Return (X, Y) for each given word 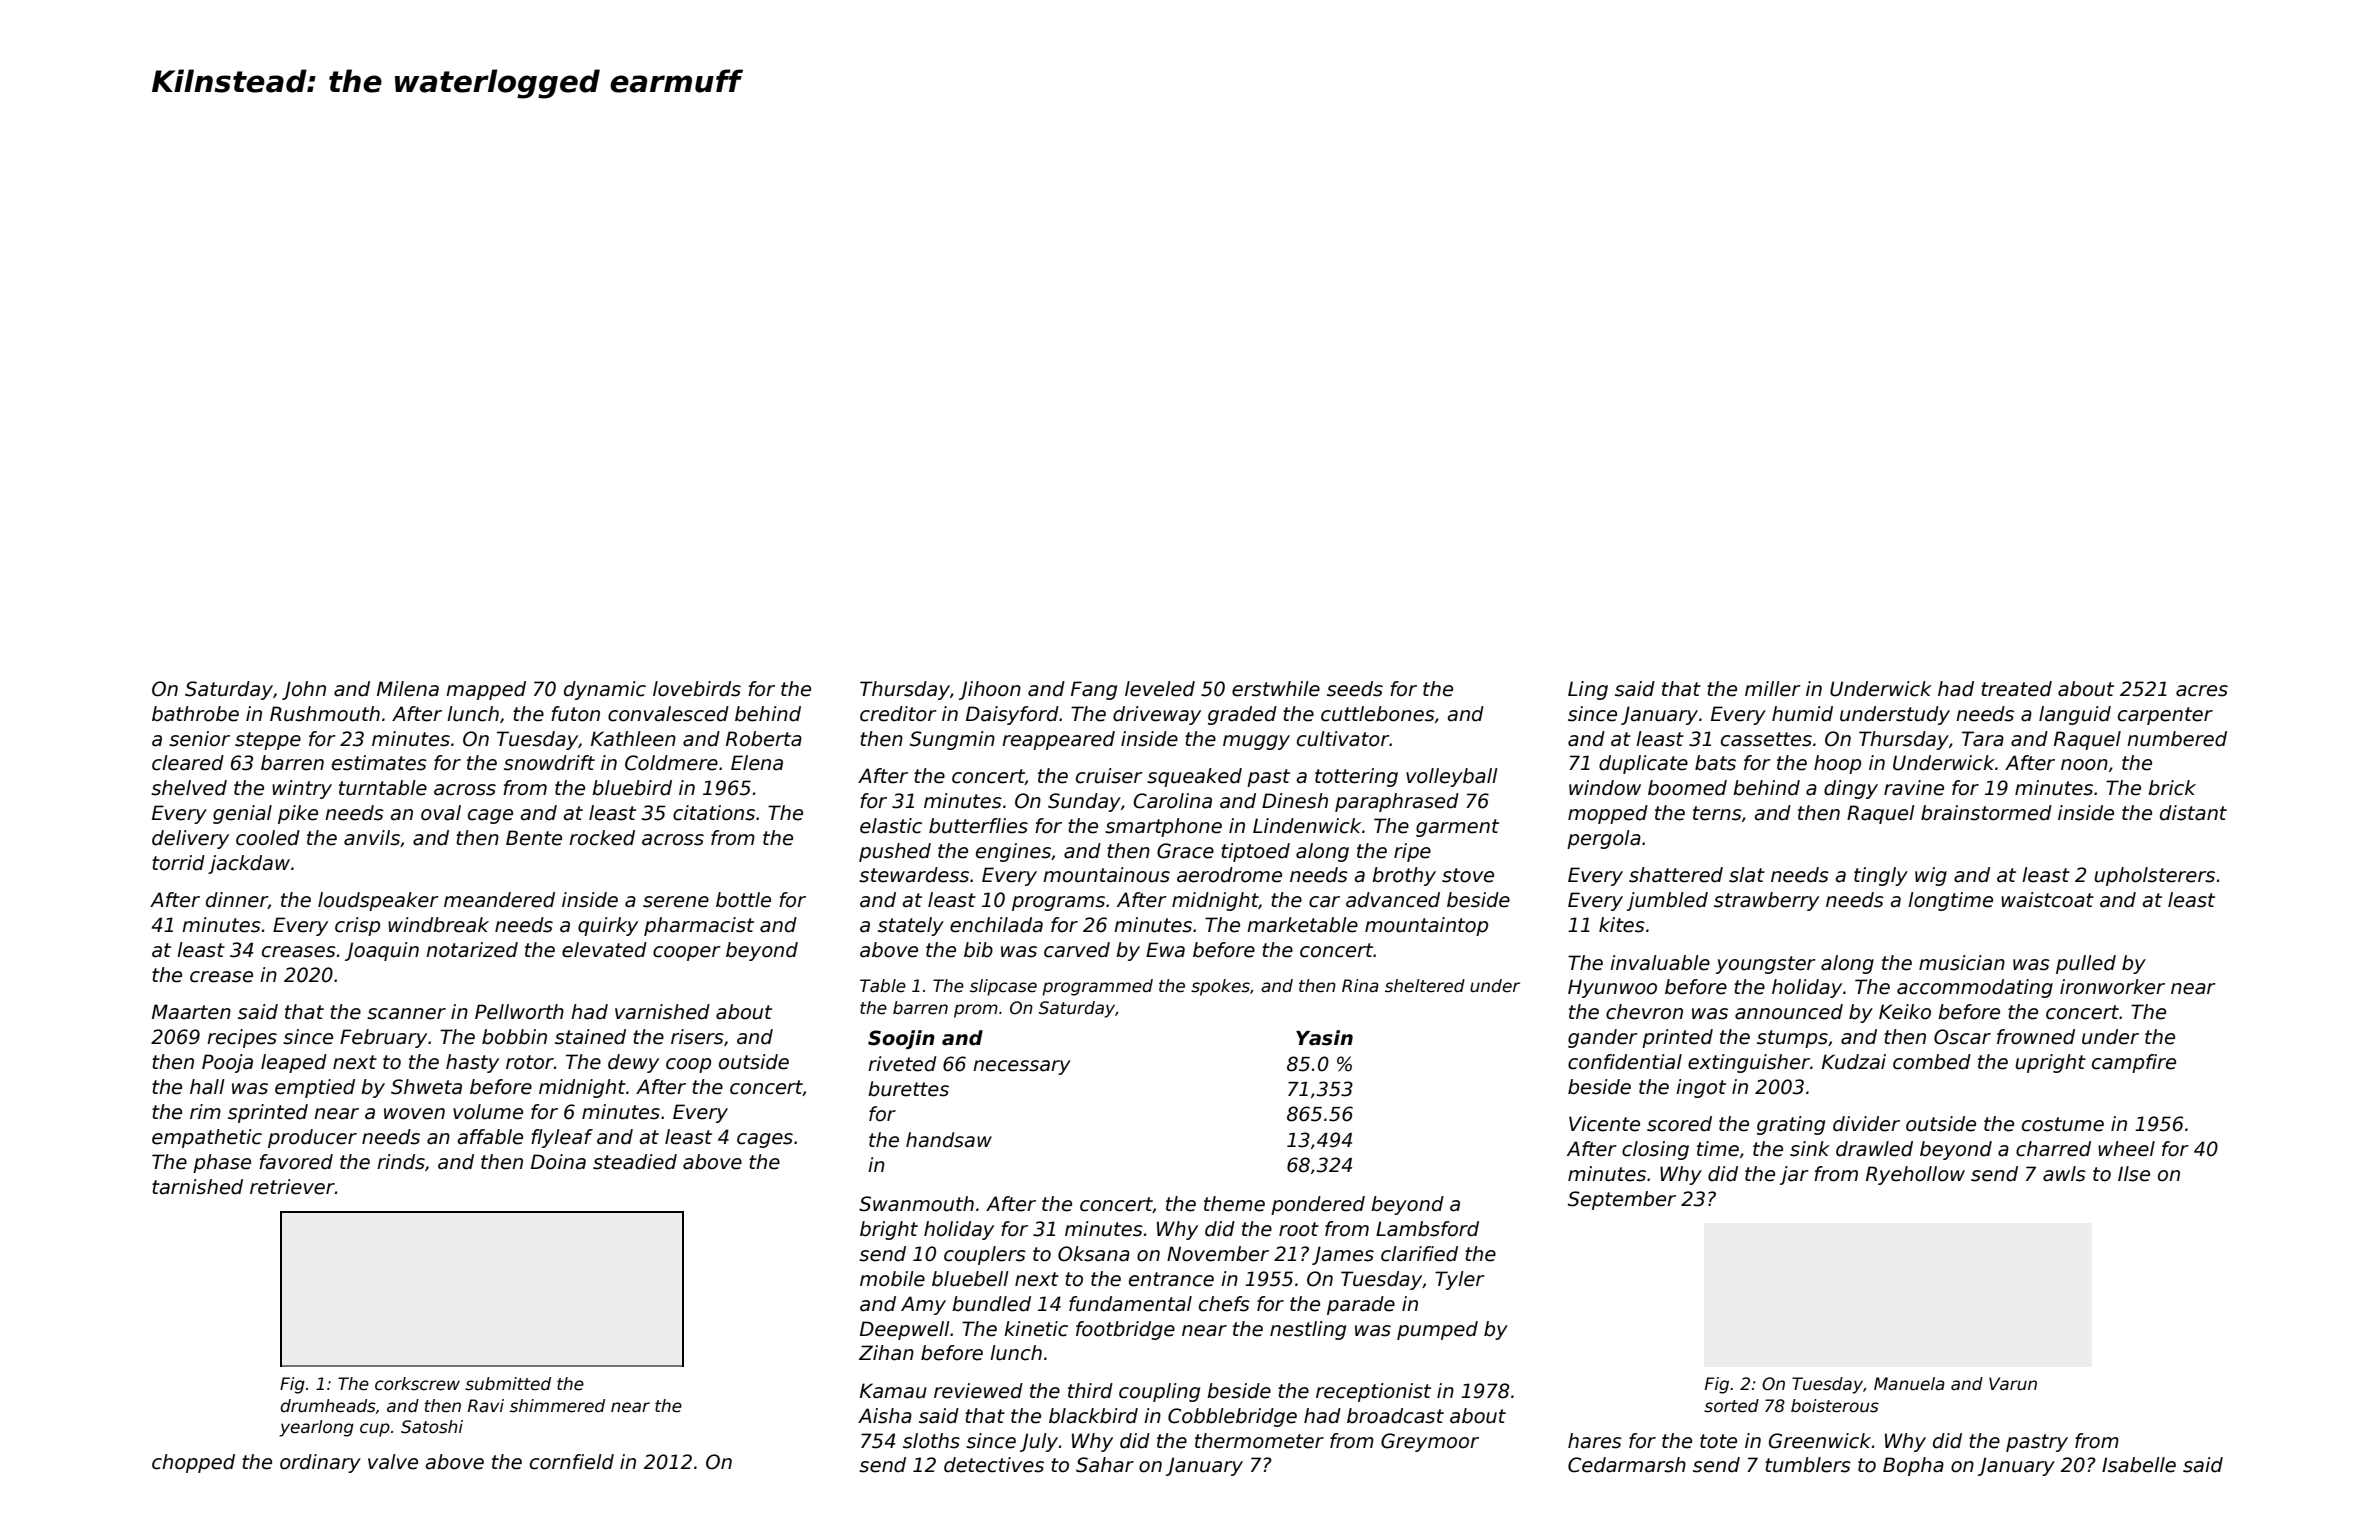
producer (312, 1138)
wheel (2126, 1149)
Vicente (1604, 1124)
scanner (406, 1014)
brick (2172, 788)
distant (2193, 813)
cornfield (572, 1462)
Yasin (1324, 1038)
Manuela (1909, 1384)
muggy (1256, 742)
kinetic (1036, 1329)
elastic (891, 826)
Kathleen (633, 739)
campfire (2134, 1063)
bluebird (632, 788)
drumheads (328, 1406)
